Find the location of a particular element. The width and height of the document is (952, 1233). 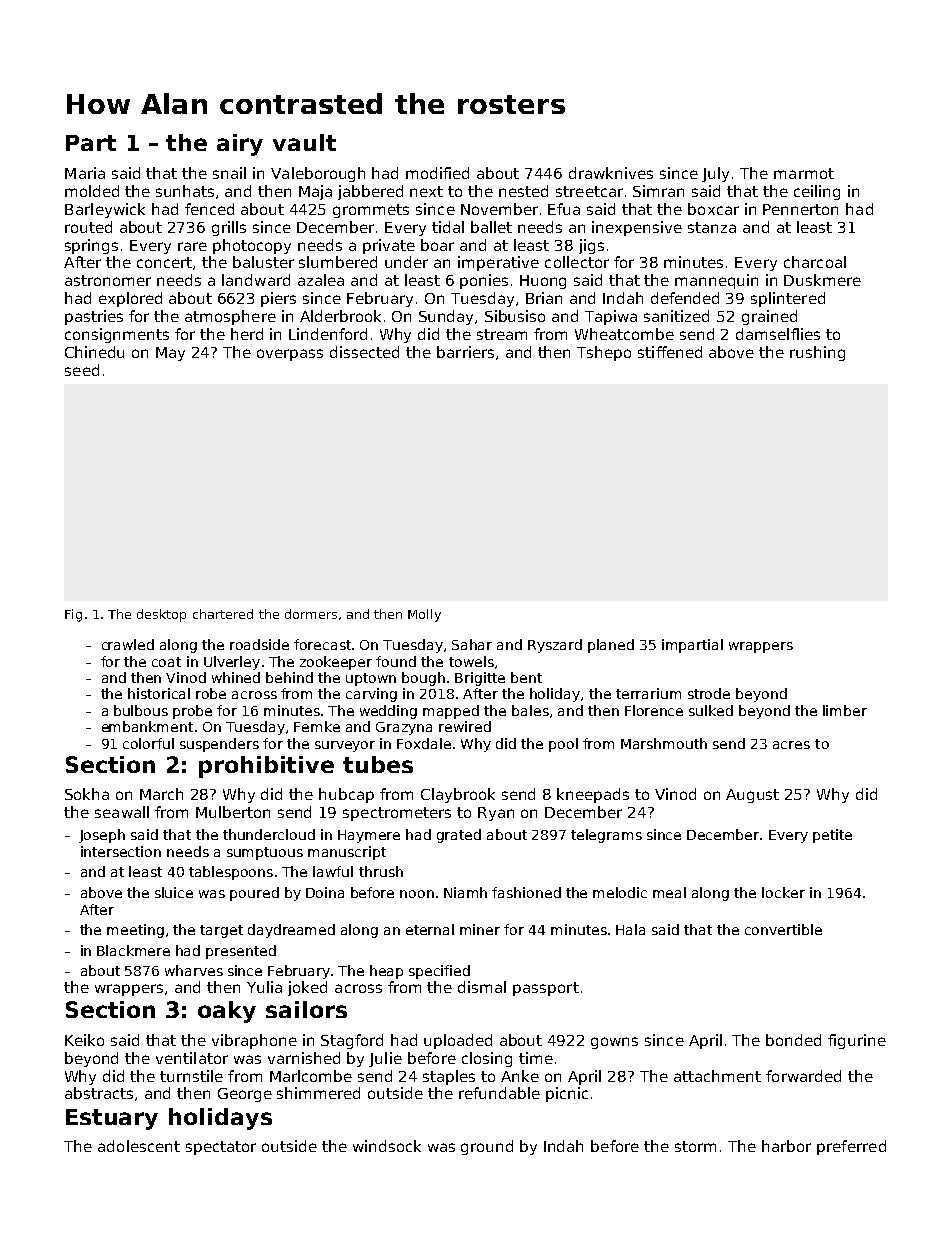

Maria is located at coordinates (85, 173).
